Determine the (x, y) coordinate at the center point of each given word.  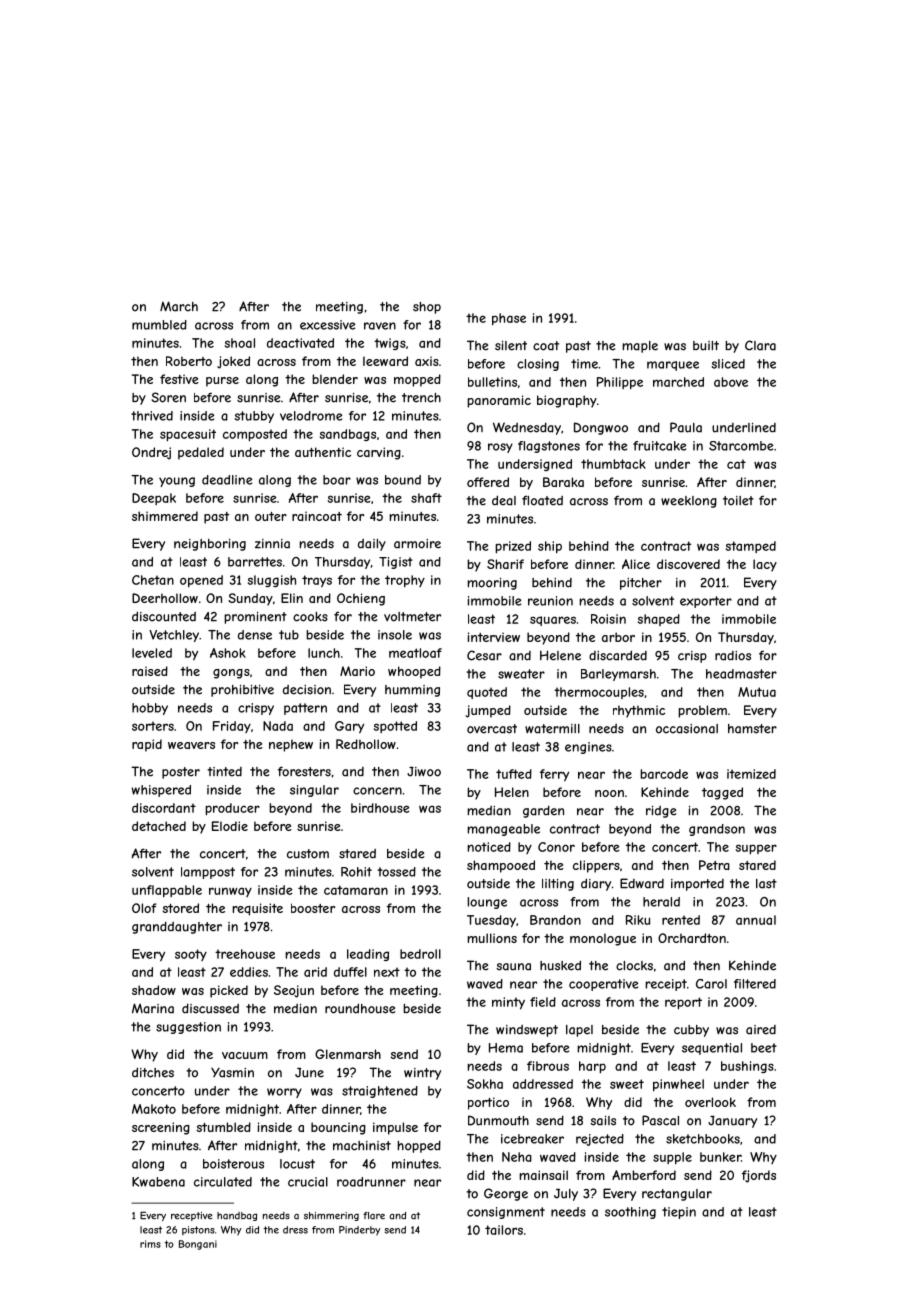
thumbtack (613, 464)
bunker (720, 1157)
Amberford (644, 1175)
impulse (395, 1128)
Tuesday (491, 921)
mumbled (159, 325)
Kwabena (158, 1182)
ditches (153, 1072)
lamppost (208, 873)
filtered (755, 984)
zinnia (272, 544)
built (706, 346)
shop (427, 308)
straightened (380, 1092)
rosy (500, 448)
